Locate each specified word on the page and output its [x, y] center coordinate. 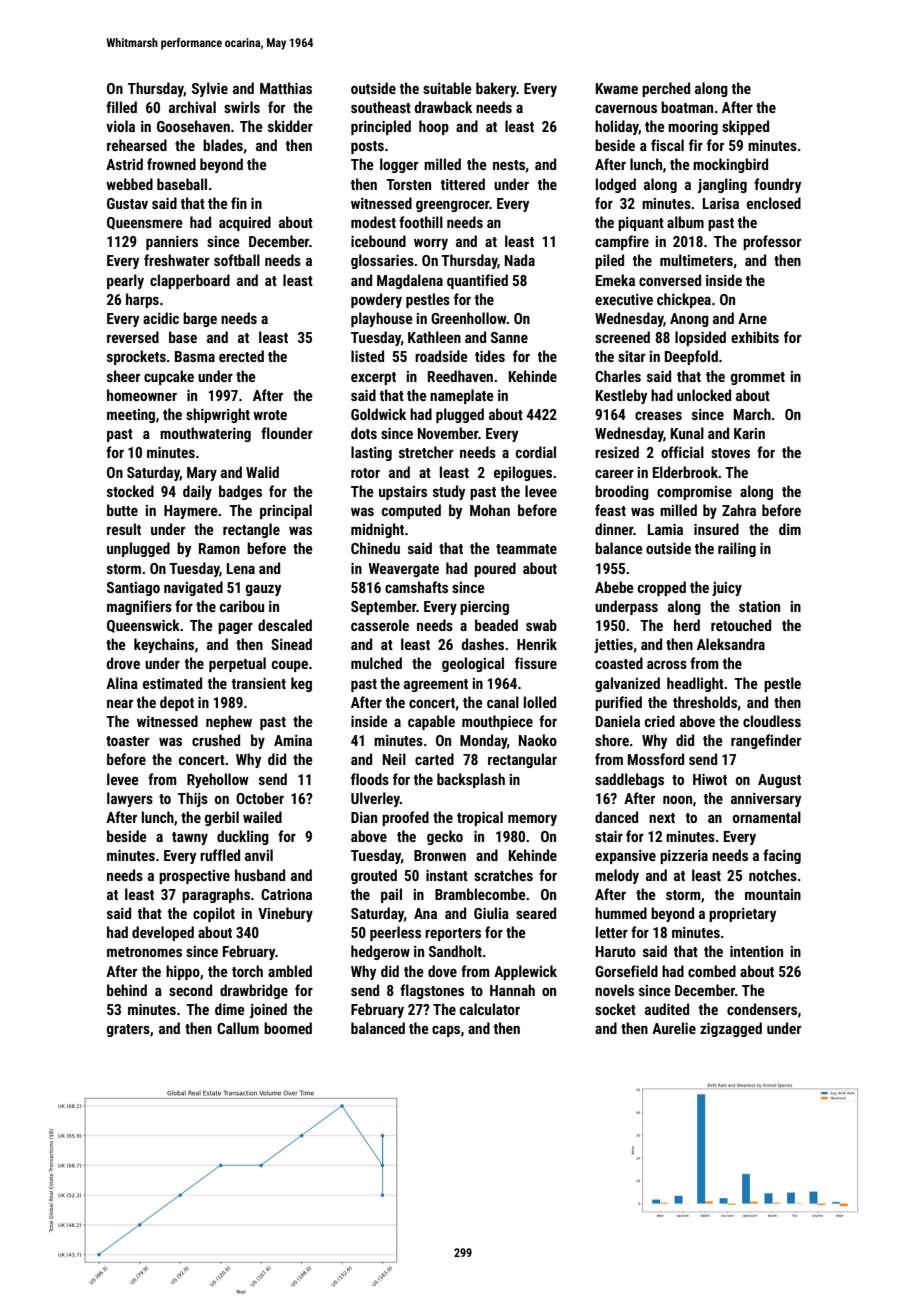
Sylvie [210, 89]
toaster [127, 741]
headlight [695, 684]
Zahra [739, 510]
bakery [496, 89]
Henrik [537, 644]
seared [536, 913]
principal [286, 511]
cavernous [626, 108]
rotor [365, 473]
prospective [194, 877]
